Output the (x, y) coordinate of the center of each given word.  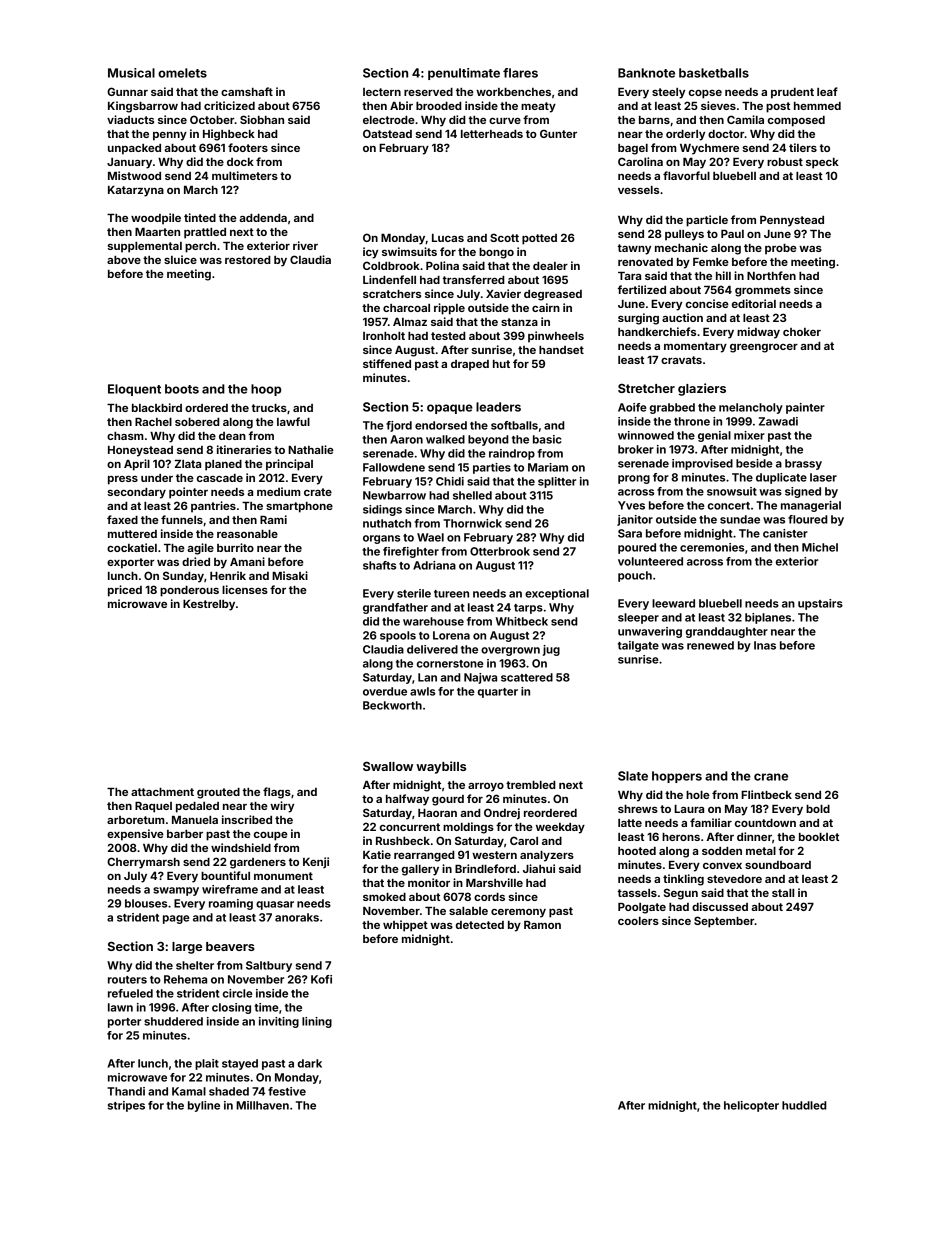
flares (520, 73)
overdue (385, 691)
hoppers (677, 777)
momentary (695, 347)
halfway (407, 800)
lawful (293, 421)
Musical (131, 73)
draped (470, 365)
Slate (633, 776)
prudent (792, 93)
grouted (218, 793)
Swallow (388, 766)
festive (287, 1091)
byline (204, 1106)
